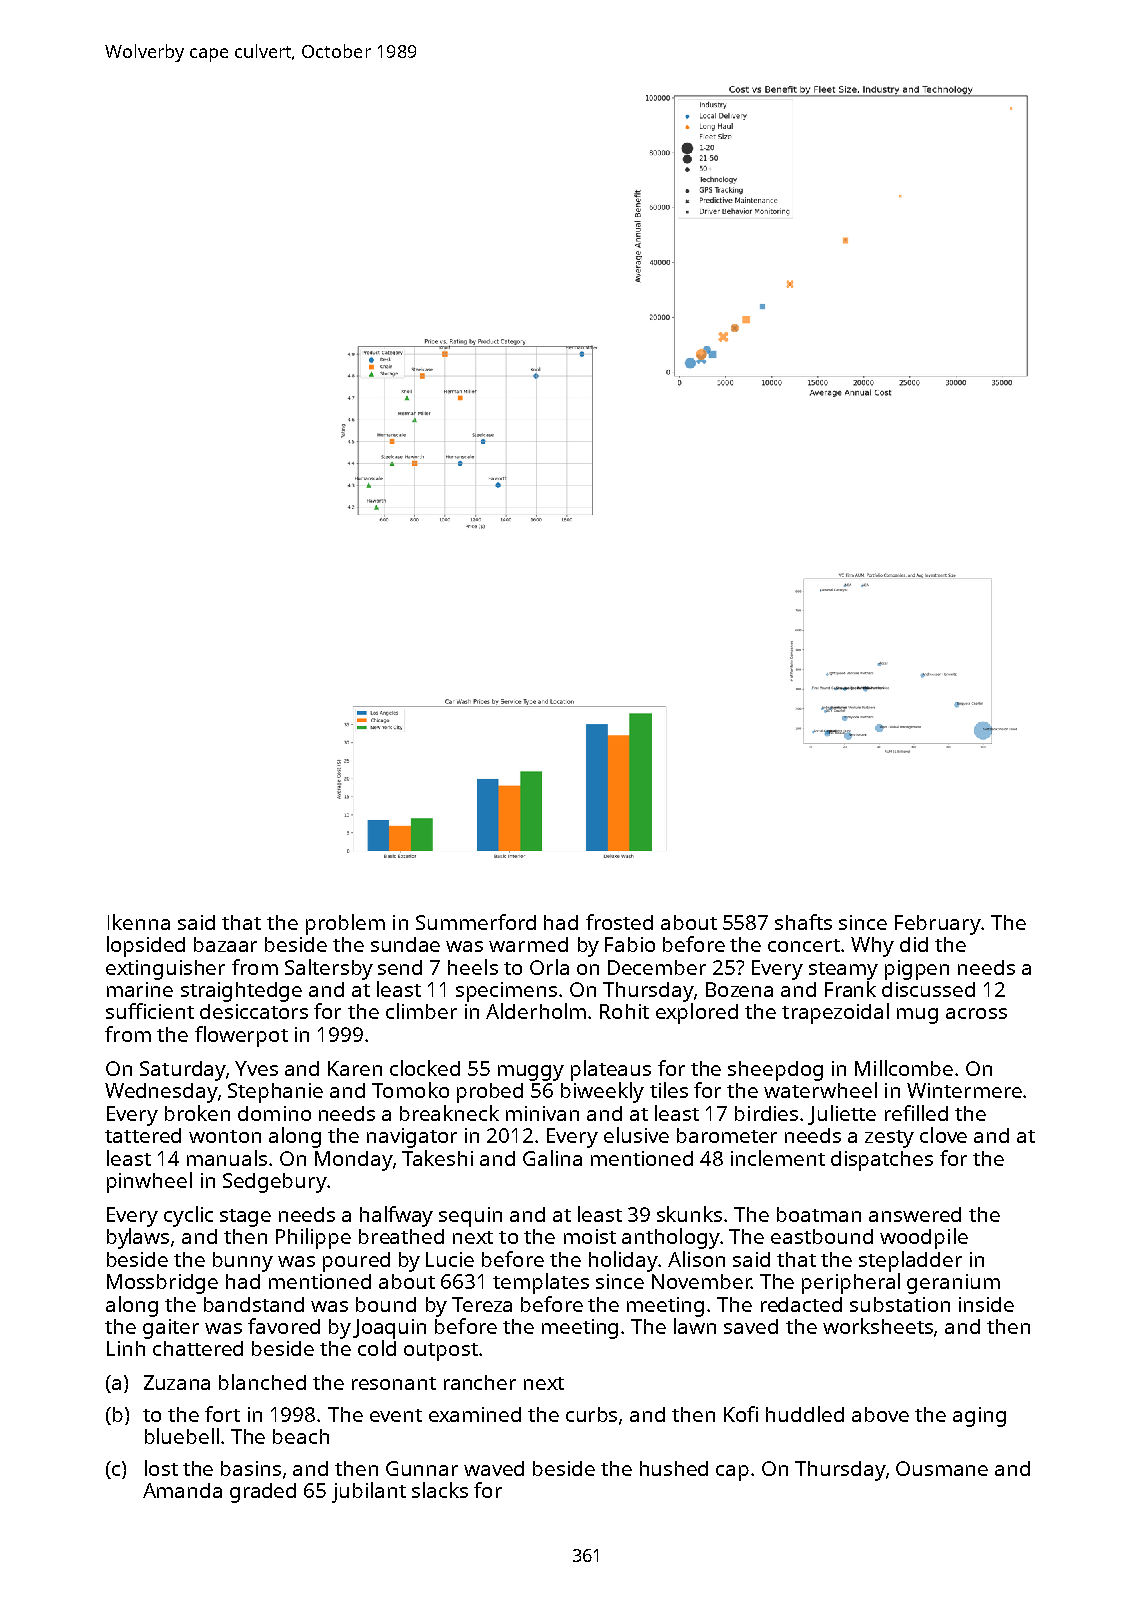 The height and width of the screenshot is (1623, 1143). I want to click on frosted, so click(619, 922).
